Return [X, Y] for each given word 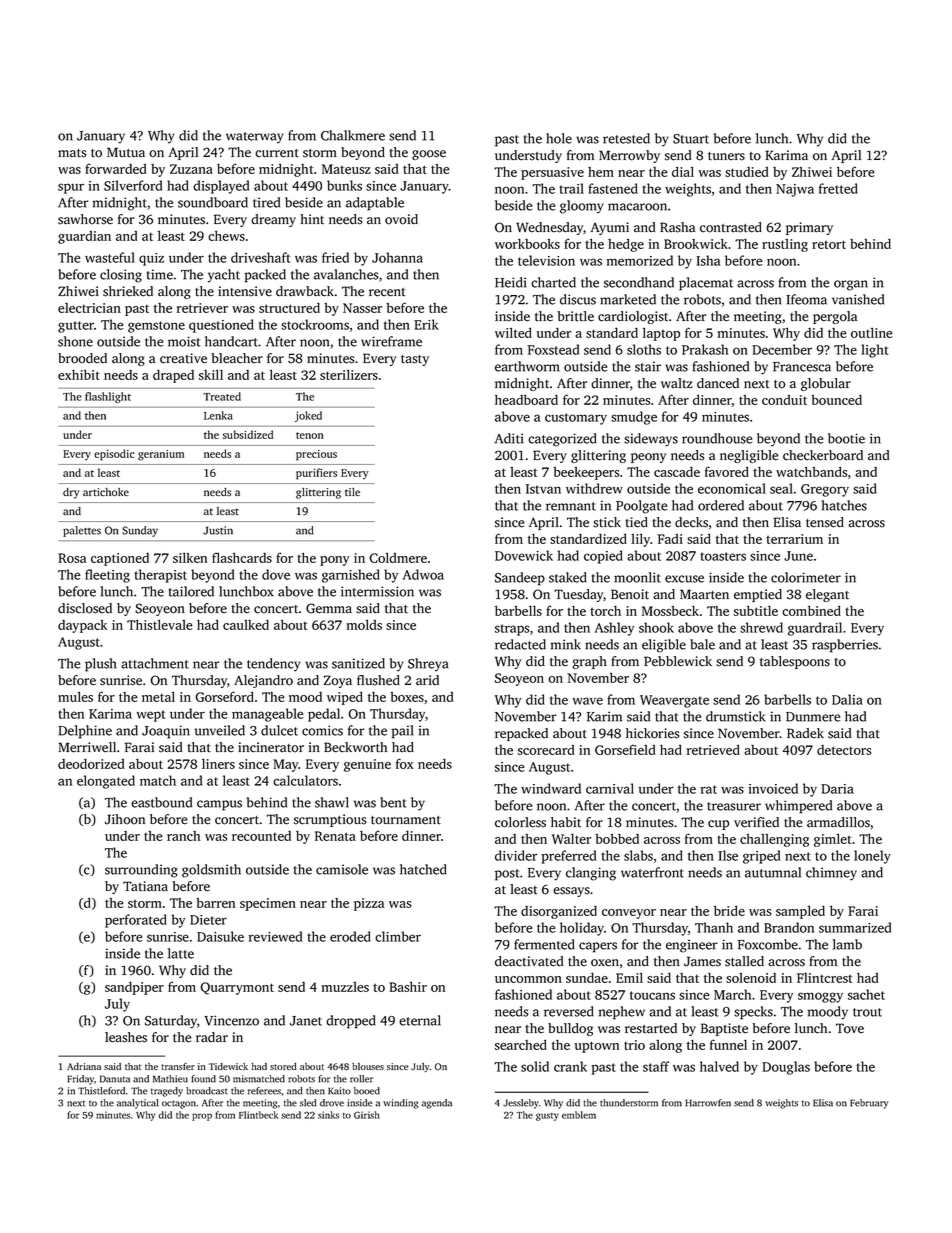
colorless [520, 822]
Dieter [208, 920]
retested [626, 138]
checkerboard [823, 455]
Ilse [728, 855]
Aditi [509, 438]
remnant [571, 506]
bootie [846, 438]
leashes [126, 1037]
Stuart [691, 139]
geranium [161, 455]
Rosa [72, 558]
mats [72, 153]
